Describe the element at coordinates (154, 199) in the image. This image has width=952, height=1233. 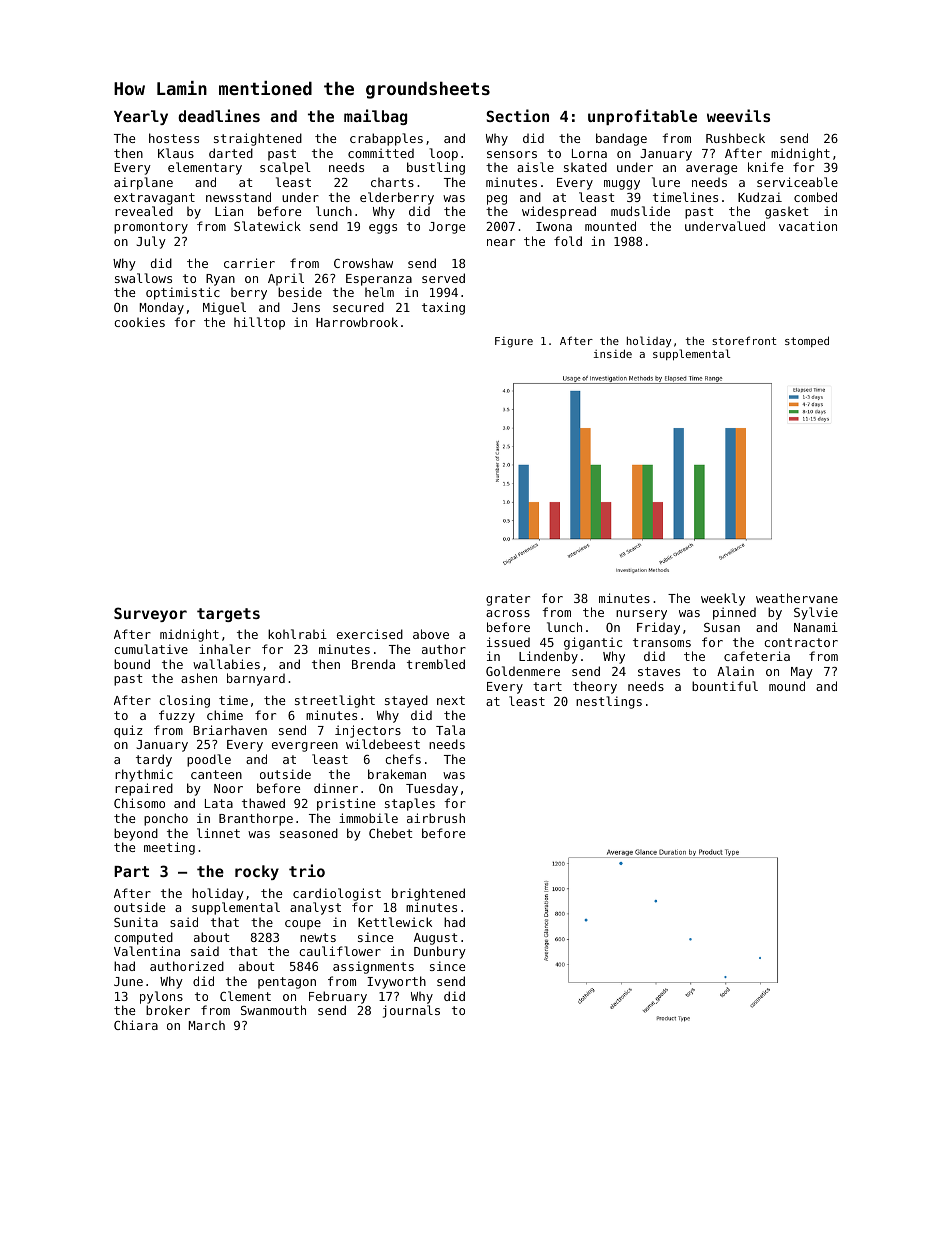
I see `extravagant` at that location.
